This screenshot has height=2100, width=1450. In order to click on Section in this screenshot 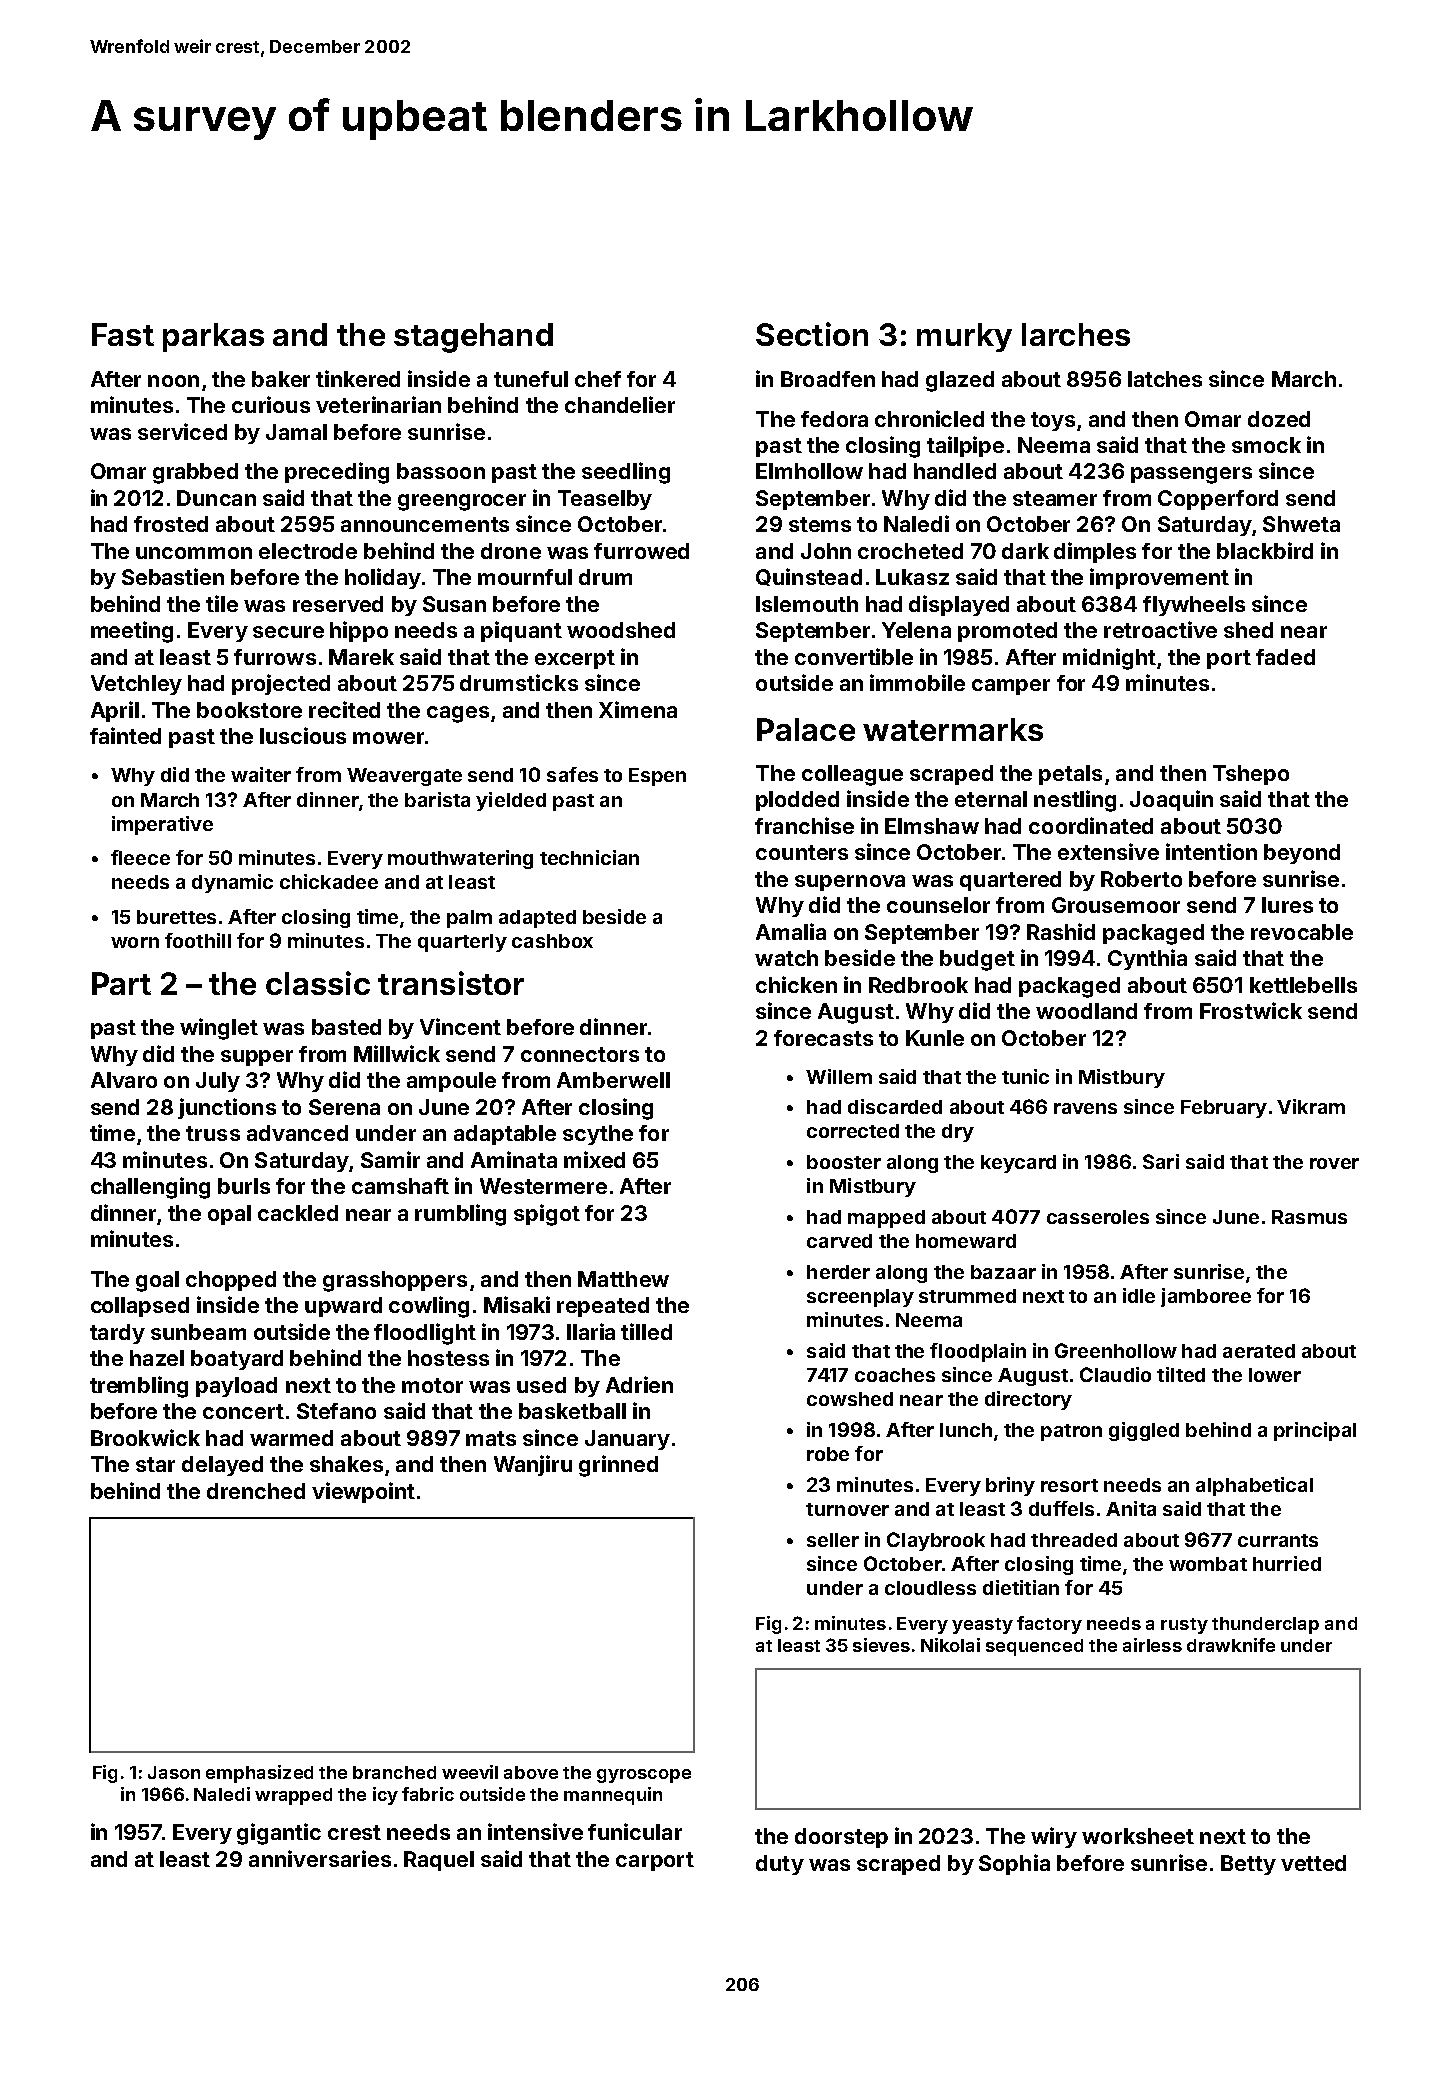, I will do `click(812, 334)`.
